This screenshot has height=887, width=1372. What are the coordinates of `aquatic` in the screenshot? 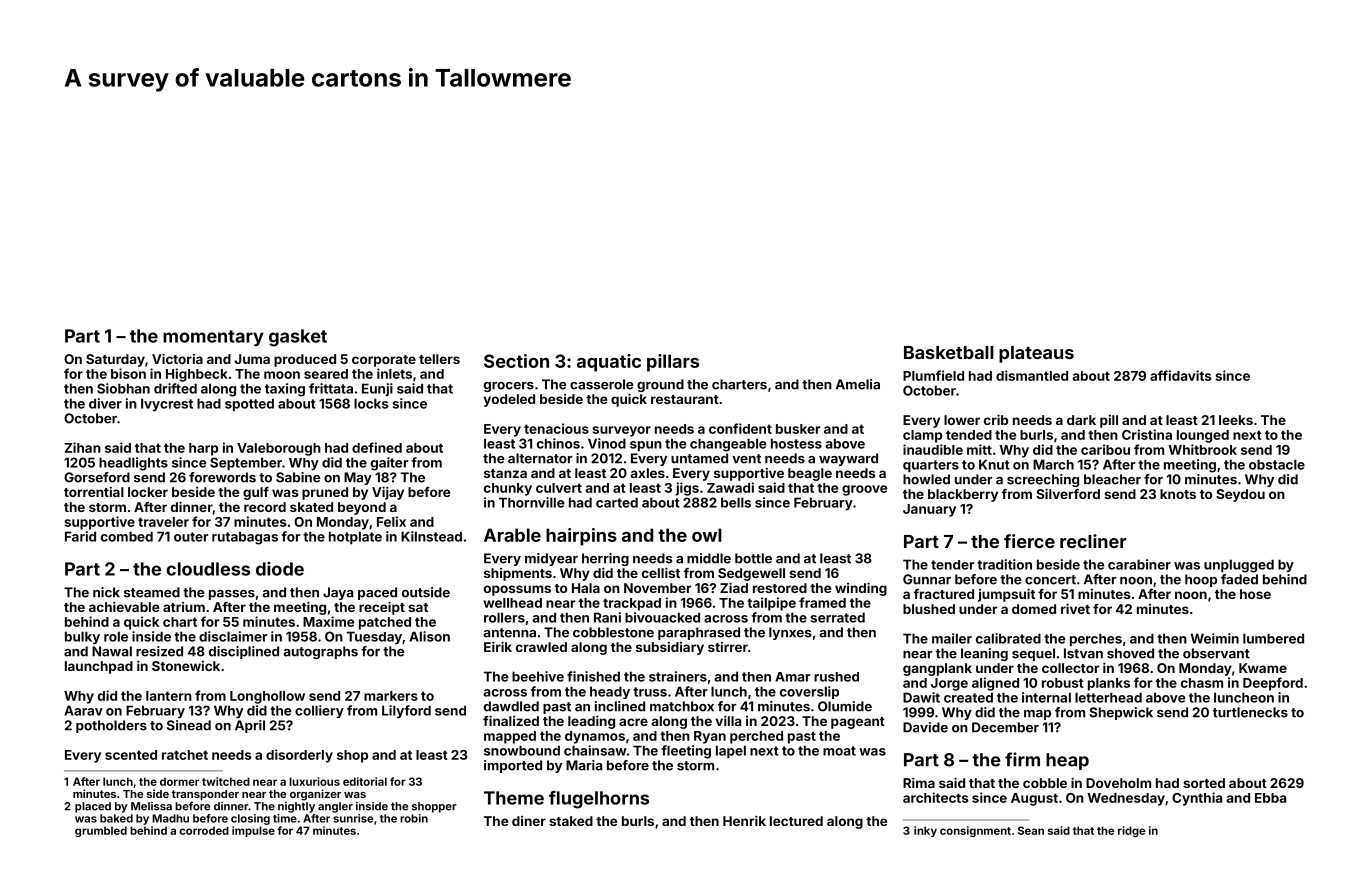 It's located at (609, 363).
